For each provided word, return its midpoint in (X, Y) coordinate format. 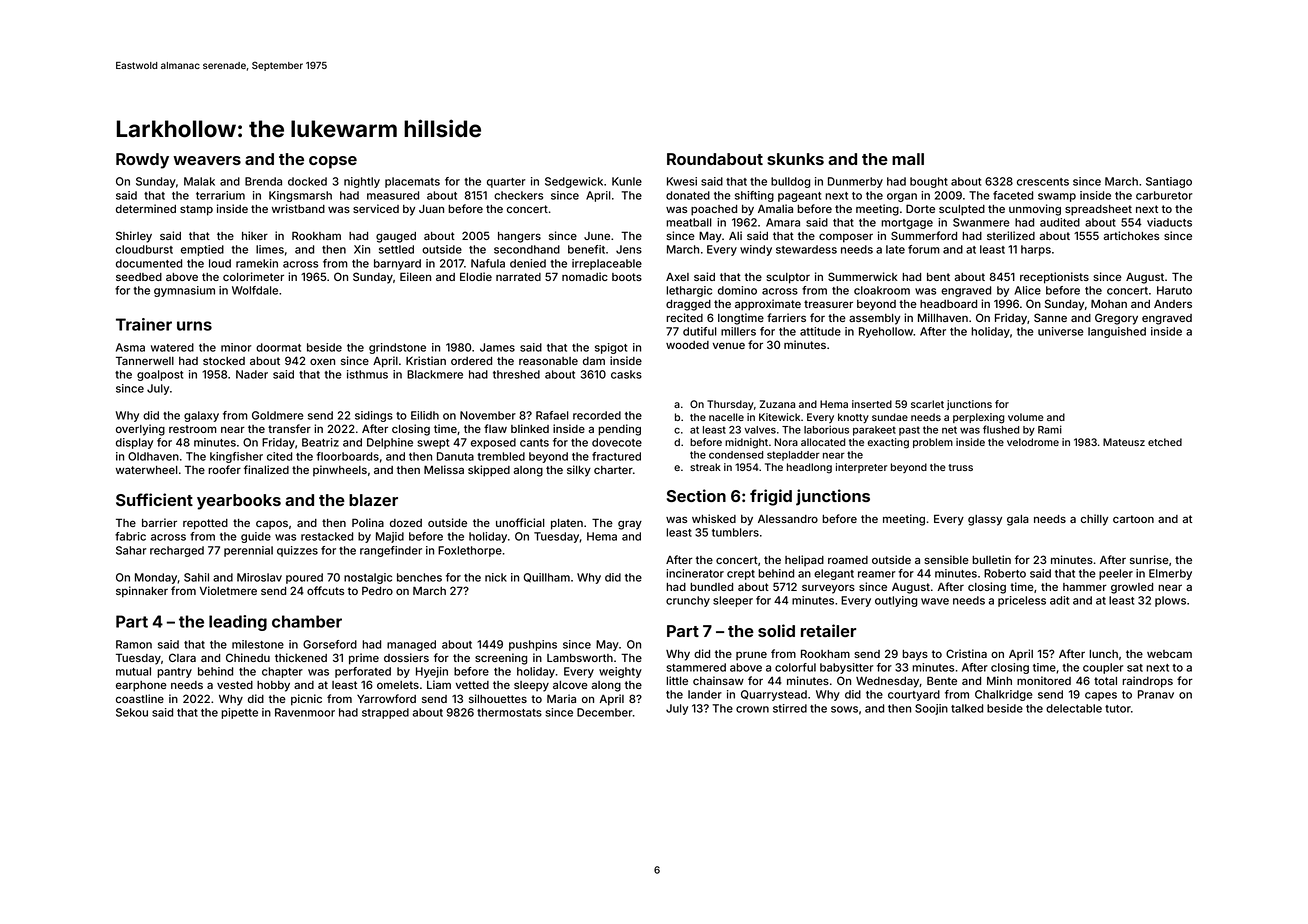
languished (1117, 332)
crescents (1043, 182)
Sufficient (154, 499)
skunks (795, 159)
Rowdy (142, 161)
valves (760, 430)
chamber (307, 621)
